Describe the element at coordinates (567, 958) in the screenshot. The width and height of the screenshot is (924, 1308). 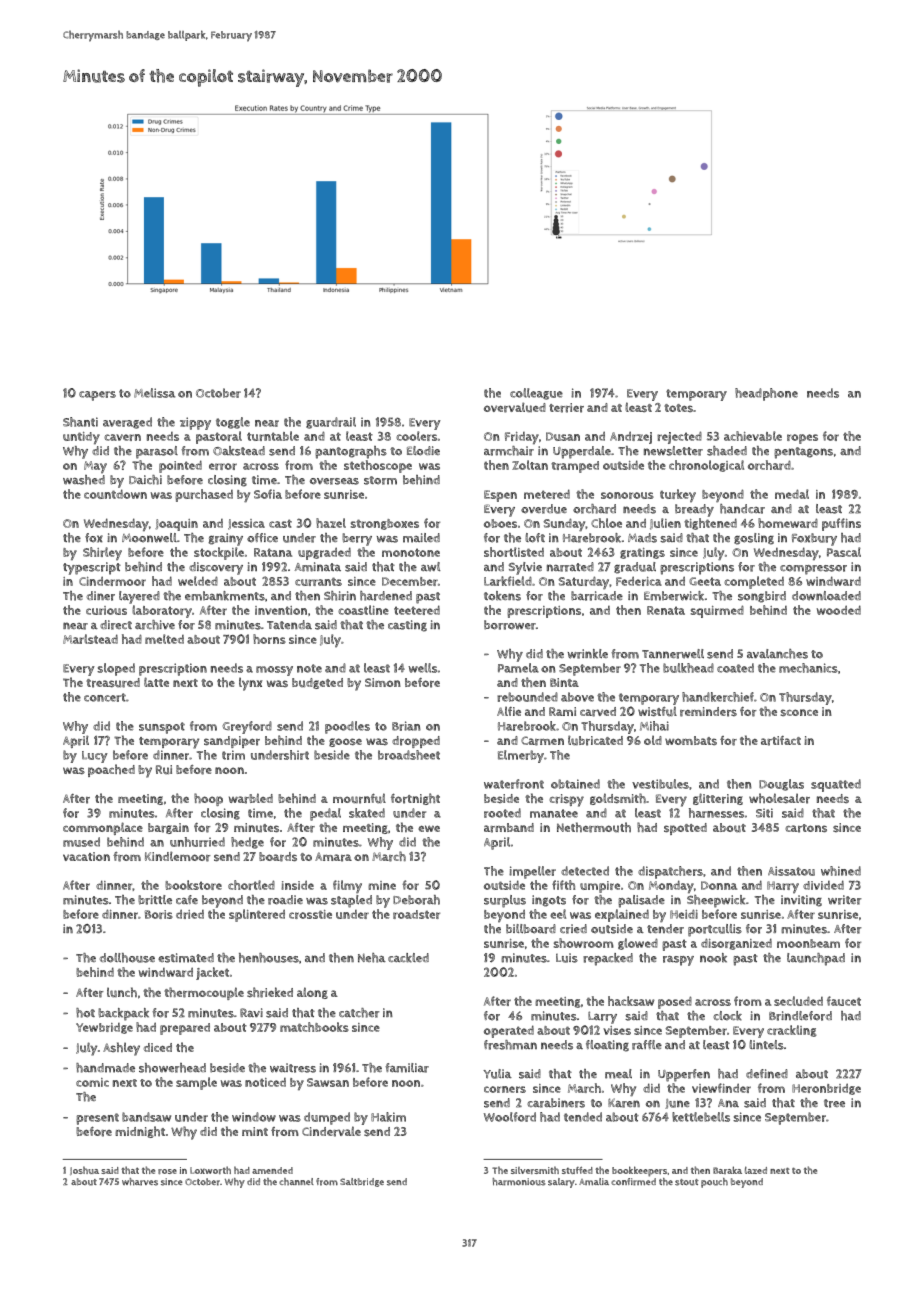
I see `Luis` at that location.
